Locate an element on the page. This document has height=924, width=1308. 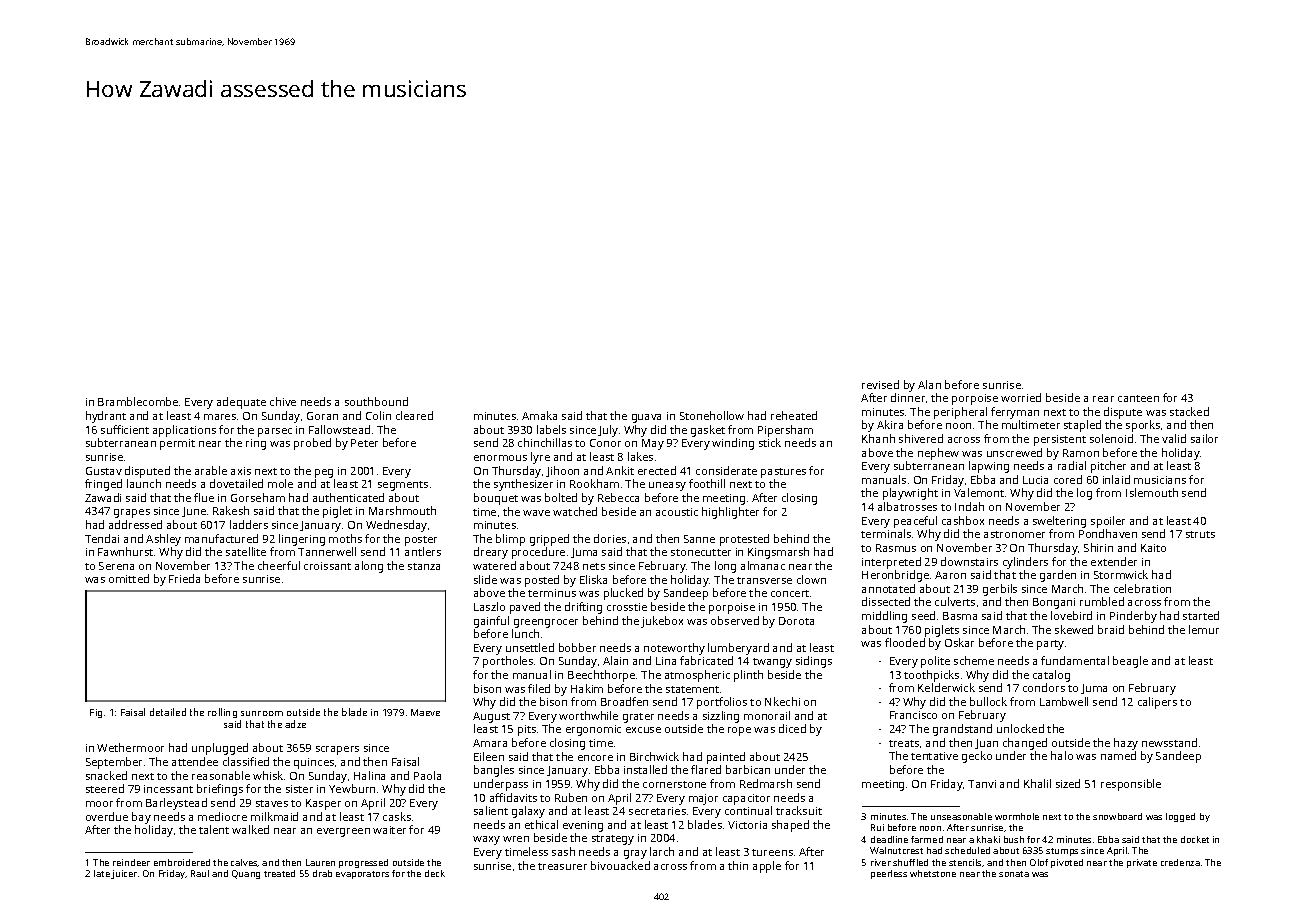
croissant is located at coordinates (327, 566).
